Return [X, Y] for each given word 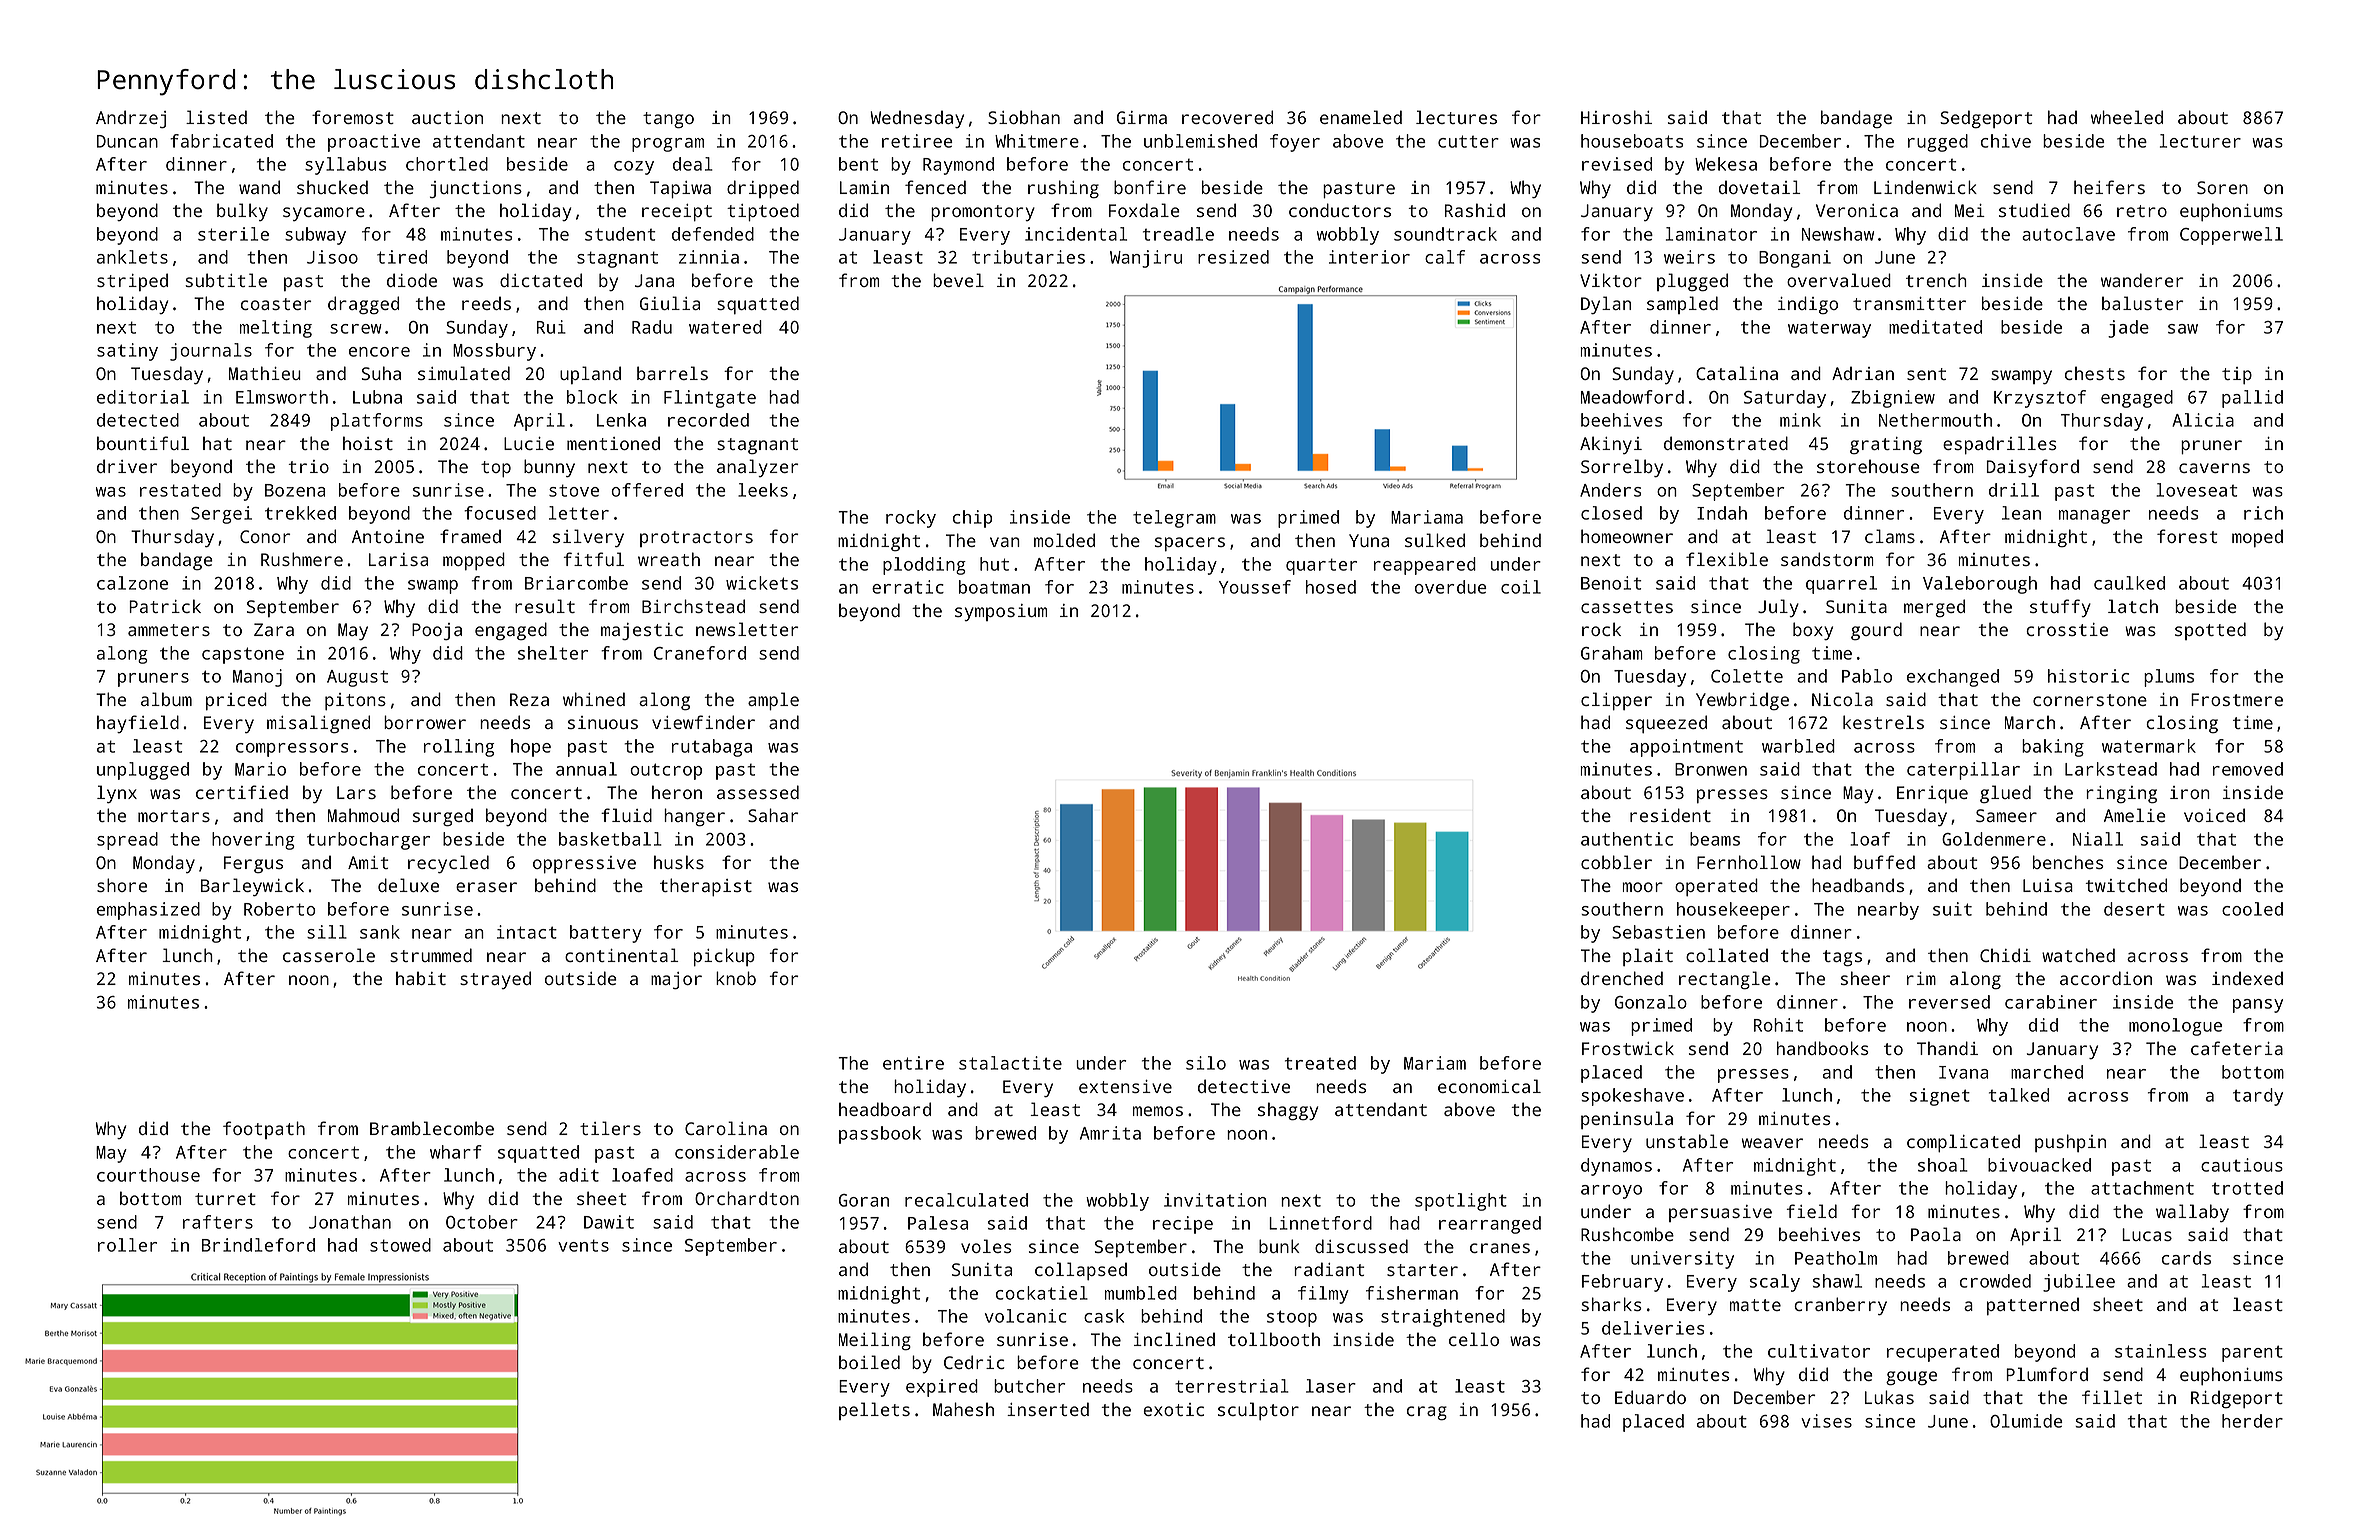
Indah [1722, 513]
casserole [329, 955]
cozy [634, 168]
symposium [1001, 612]
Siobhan [1024, 117]
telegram [1174, 519]
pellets [874, 1411]
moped [2257, 538]
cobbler [1616, 862]
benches [2068, 862]
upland [590, 375]
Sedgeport [1986, 119]
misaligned [318, 724]
